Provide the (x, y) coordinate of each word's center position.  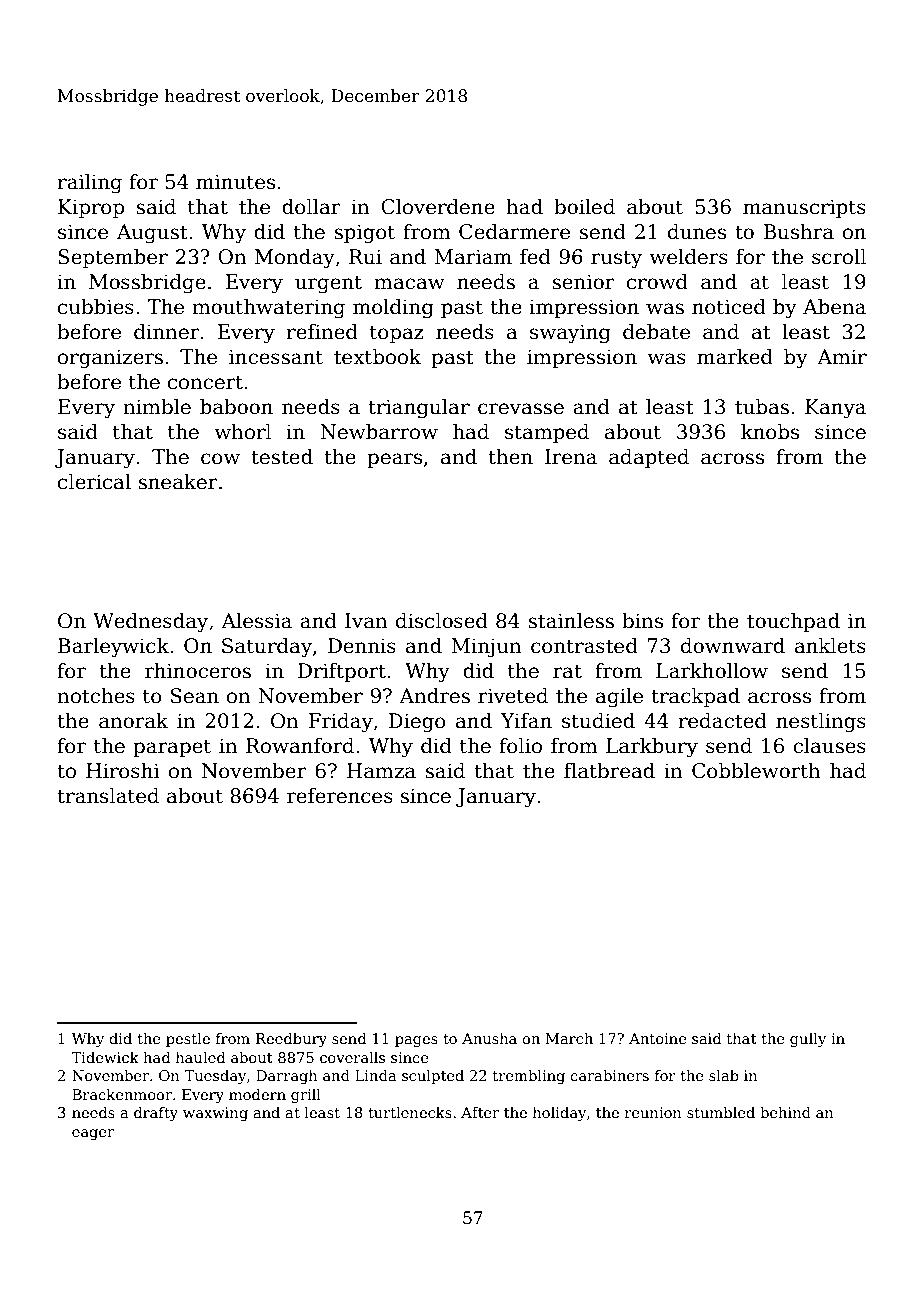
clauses (829, 746)
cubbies (96, 307)
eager (93, 1134)
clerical (94, 482)
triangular (419, 409)
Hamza (381, 771)
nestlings (821, 723)
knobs (770, 432)
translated (108, 796)
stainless (571, 621)
